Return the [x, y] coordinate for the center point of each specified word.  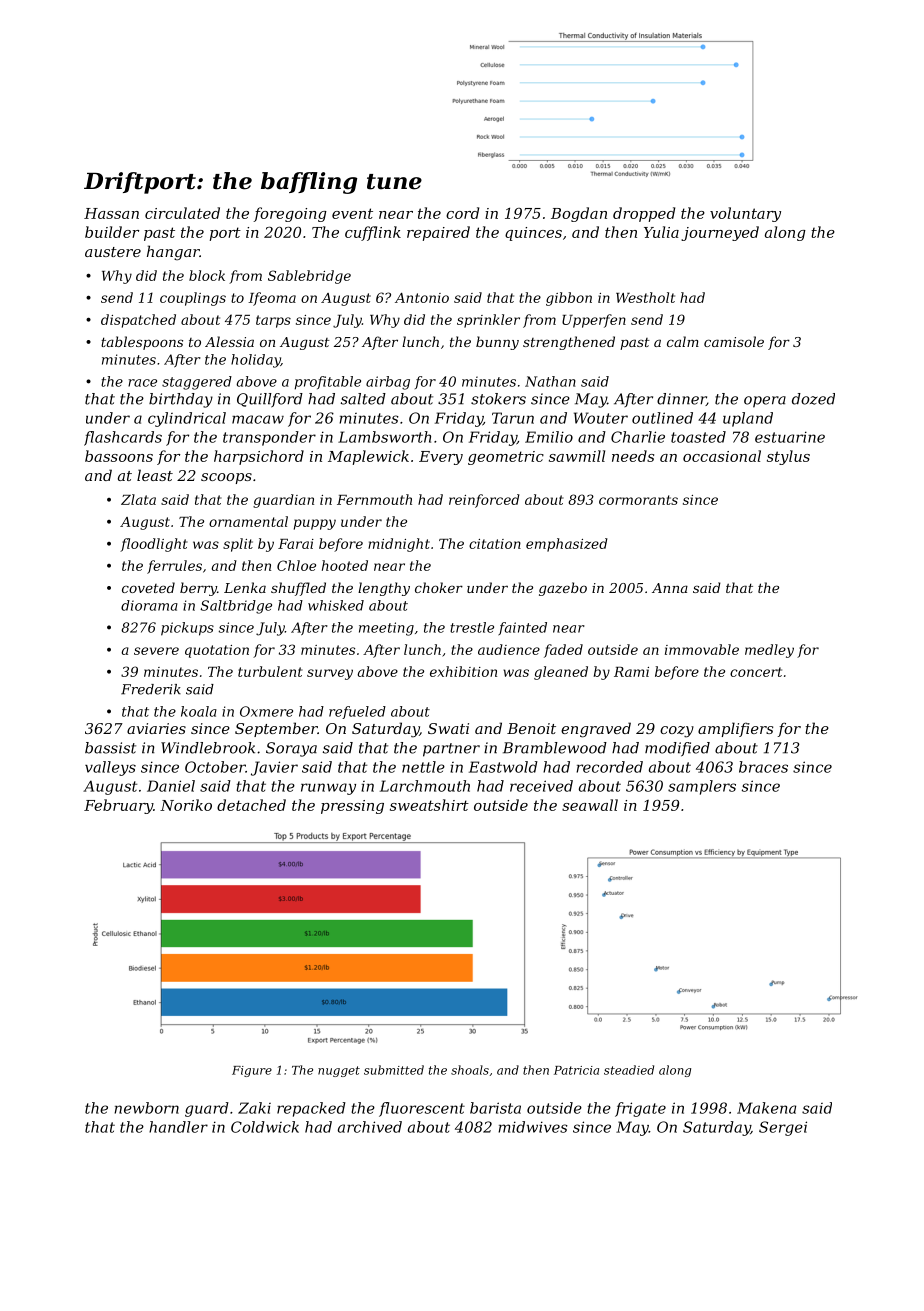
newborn [146, 1108]
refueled [357, 712]
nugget [339, 1071]
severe [156, 651]
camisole [734, 341]
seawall [590, 805]
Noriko [186, 805]
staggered [197, 383]
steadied [629, 1070]
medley [769, 651]
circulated [182, 213]
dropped [644, 214]
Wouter [601, 418]
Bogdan [579, 214]
